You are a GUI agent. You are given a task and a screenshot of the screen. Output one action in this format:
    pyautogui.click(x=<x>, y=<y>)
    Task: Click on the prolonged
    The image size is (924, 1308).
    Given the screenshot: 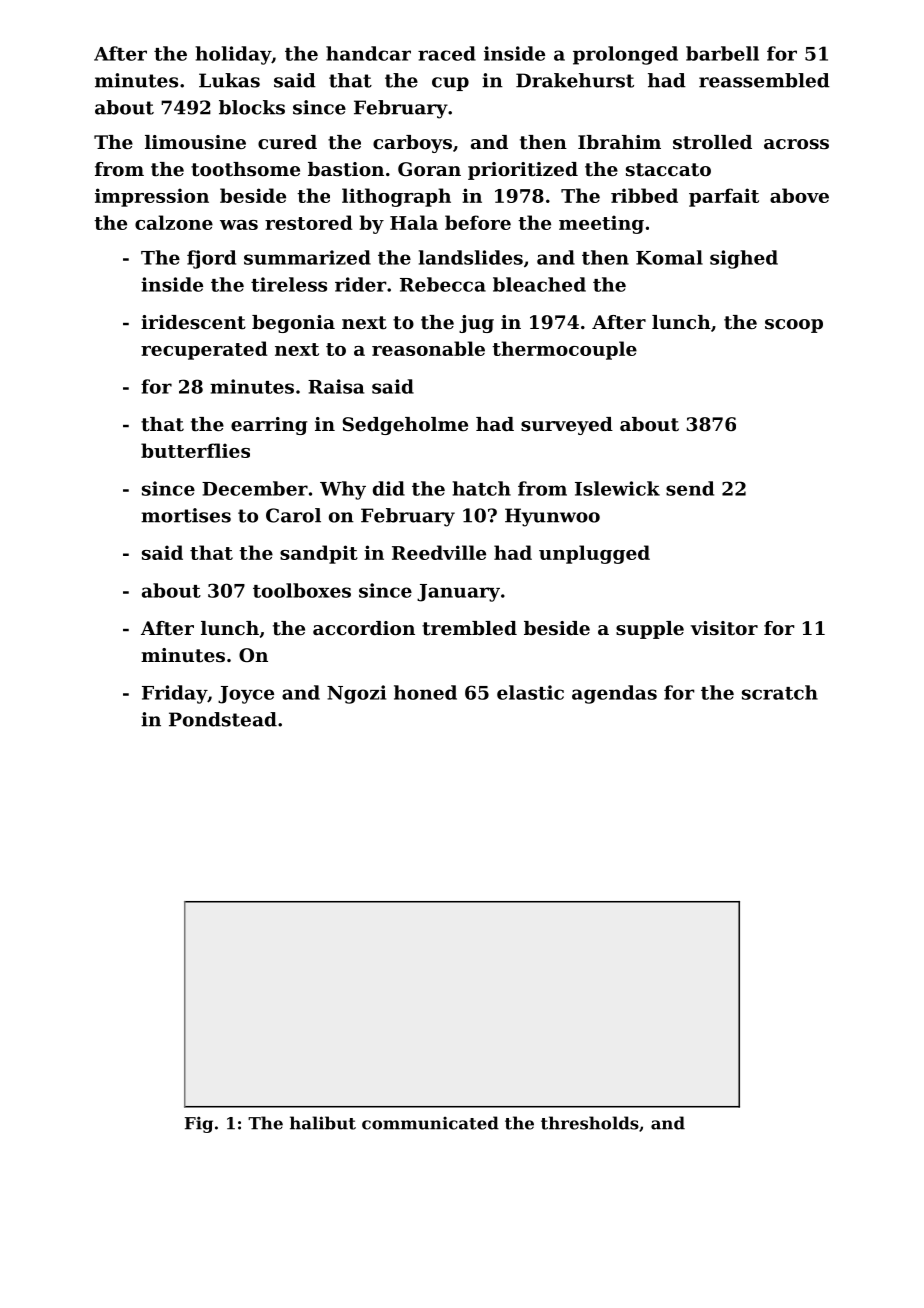 What is the action you would take?
    pyautogui.click(x=625, y=55)
